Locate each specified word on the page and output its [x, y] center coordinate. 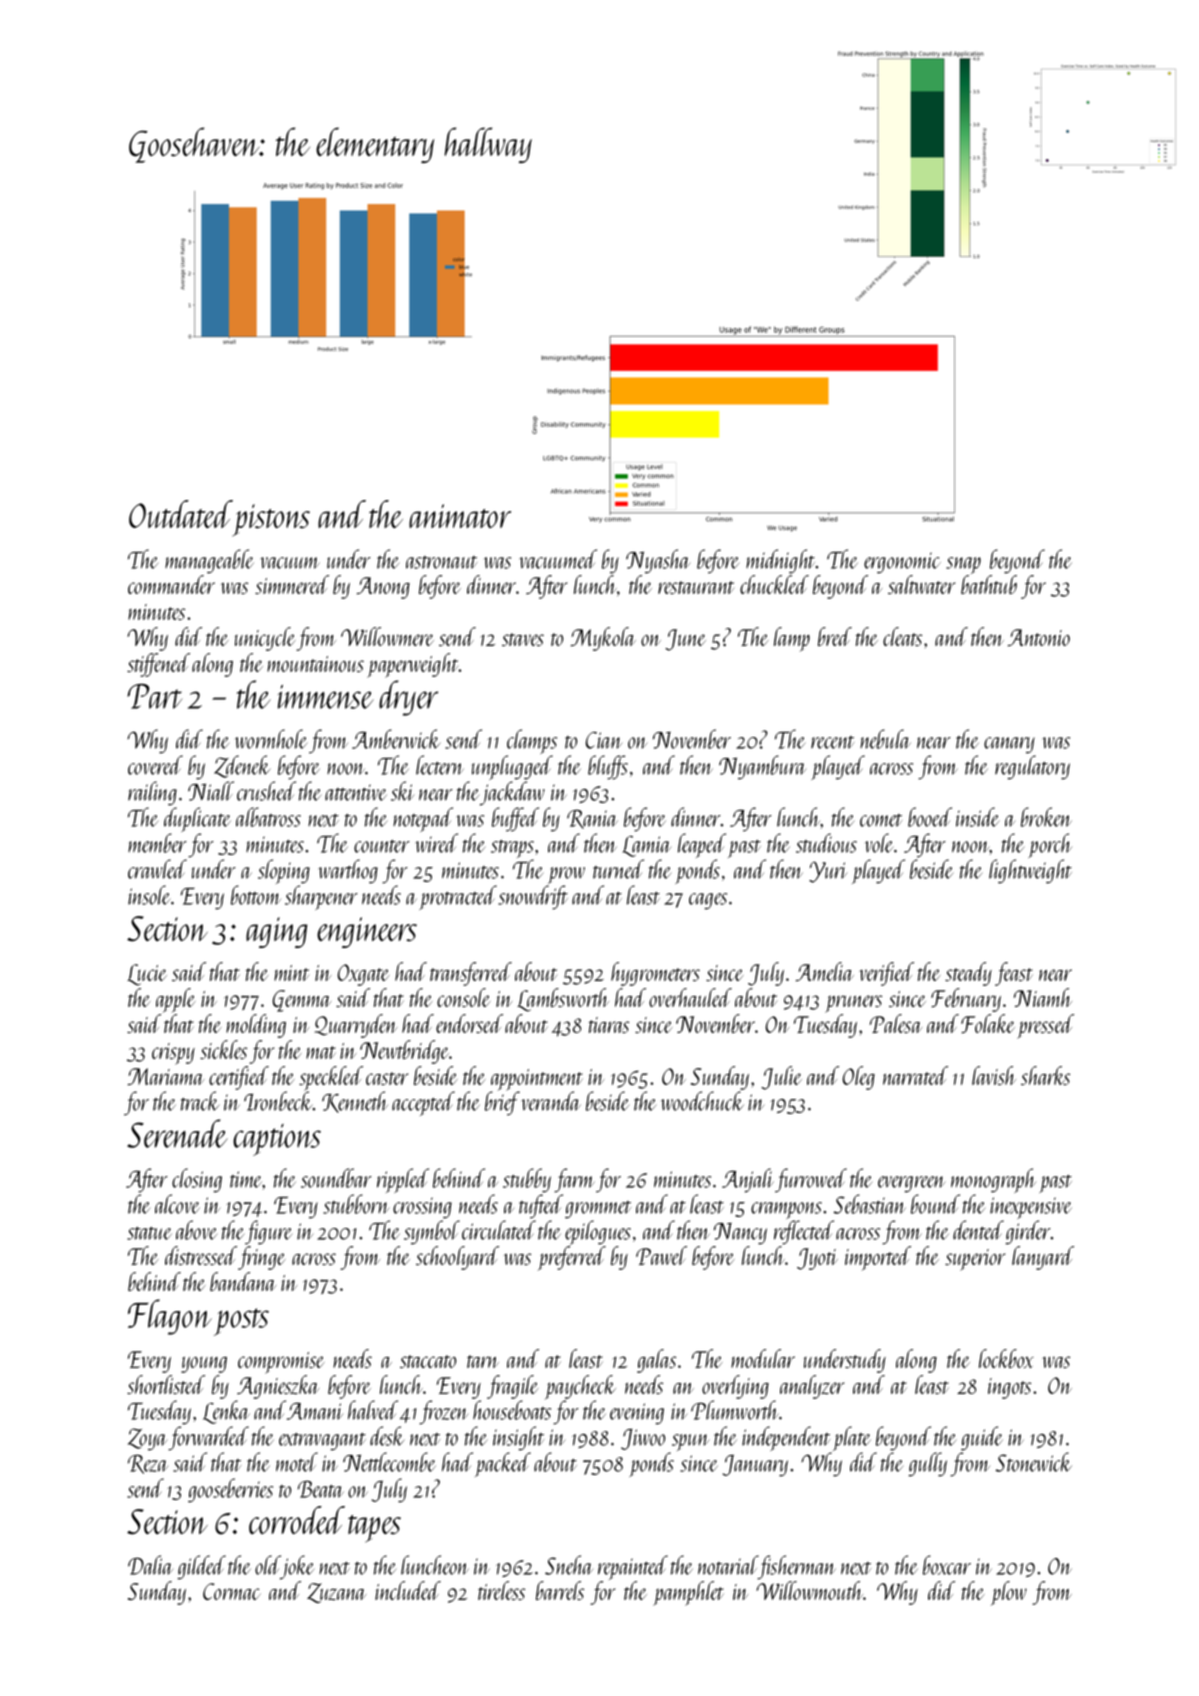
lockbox [1006, 1358]
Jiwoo [643, 1439]
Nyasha [658, 561]
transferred [471, 974]
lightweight [1030, 871]
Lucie [147, 975]
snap [963, 565]
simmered [292, 584]
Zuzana [336, 1593]
